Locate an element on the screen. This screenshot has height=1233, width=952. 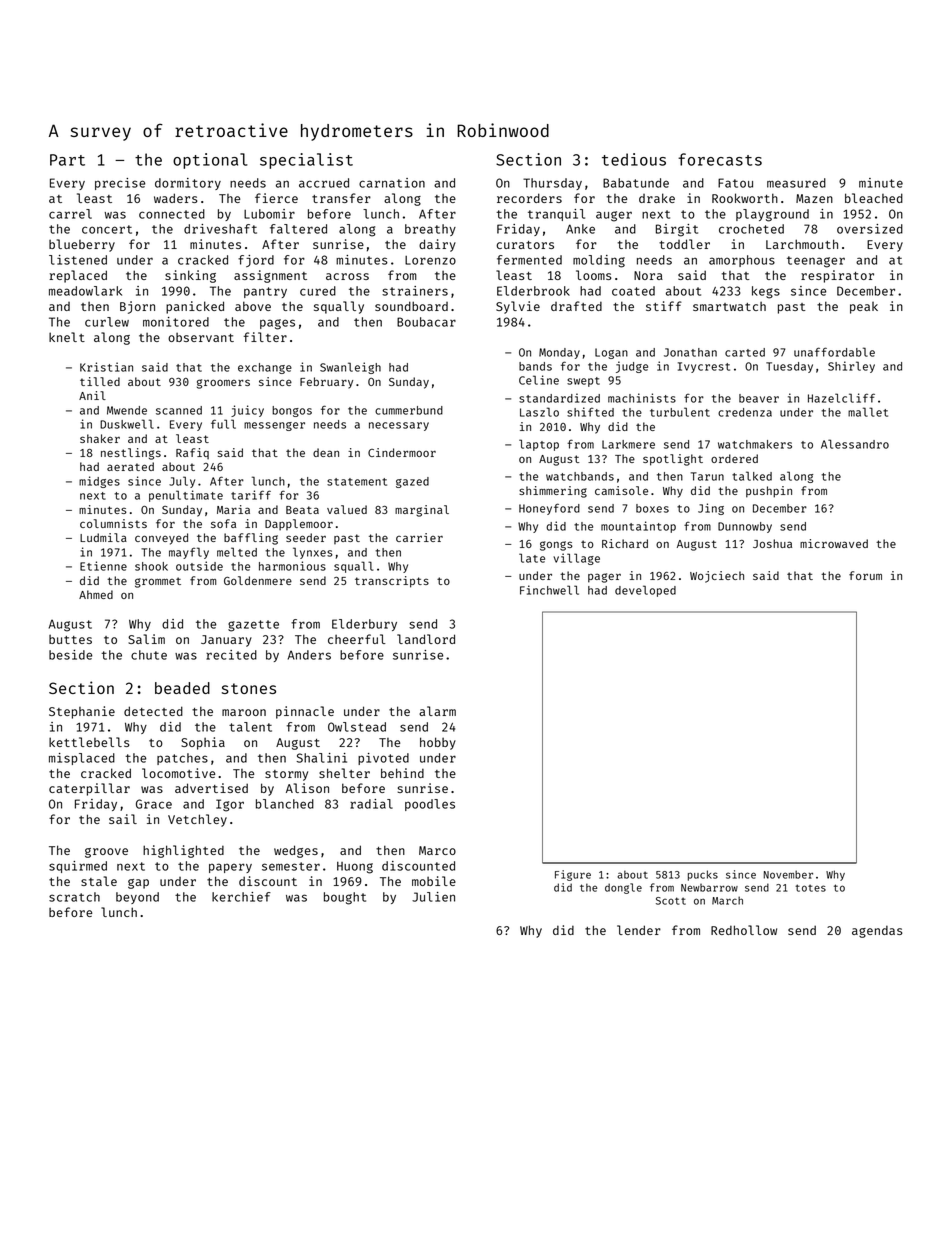
bought is located at coordinates (345, 898).
